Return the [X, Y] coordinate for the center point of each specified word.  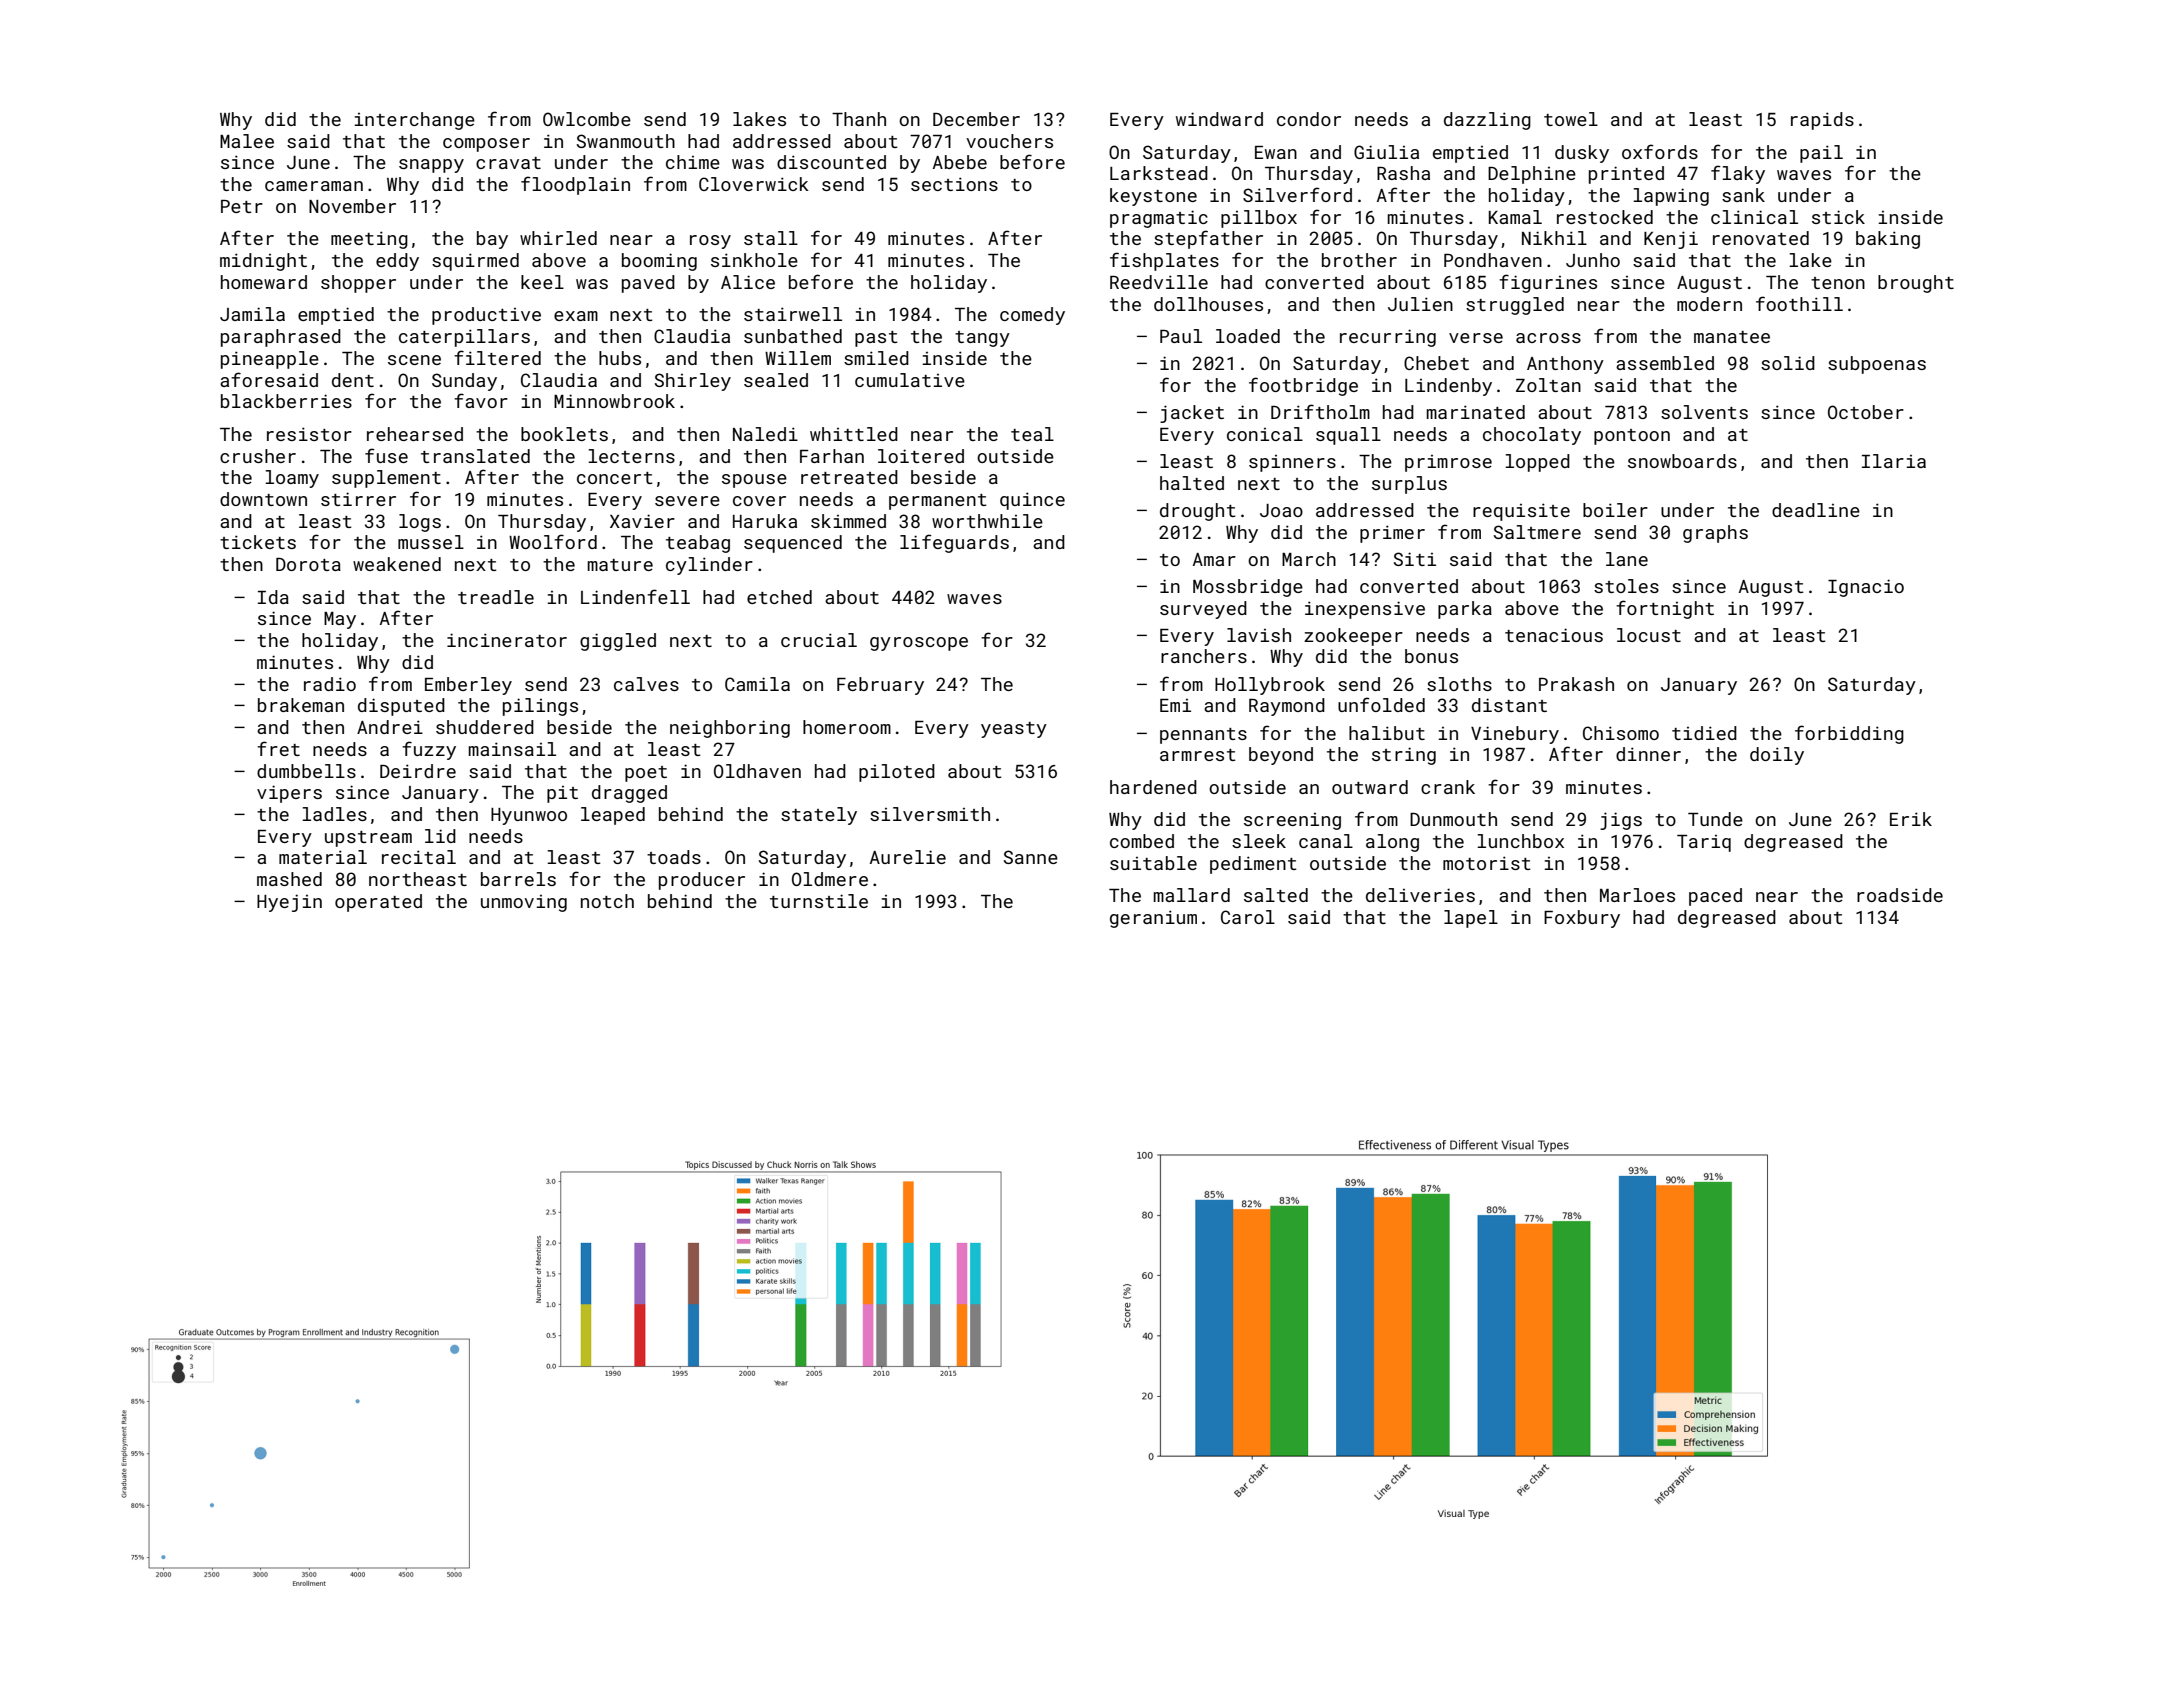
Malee [247, 141]
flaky [1738, 174]
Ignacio [1866, 588]
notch [607, 901]
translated [475, 456]
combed [1142, 841]
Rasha [1403, 173]
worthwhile [987, 521]
